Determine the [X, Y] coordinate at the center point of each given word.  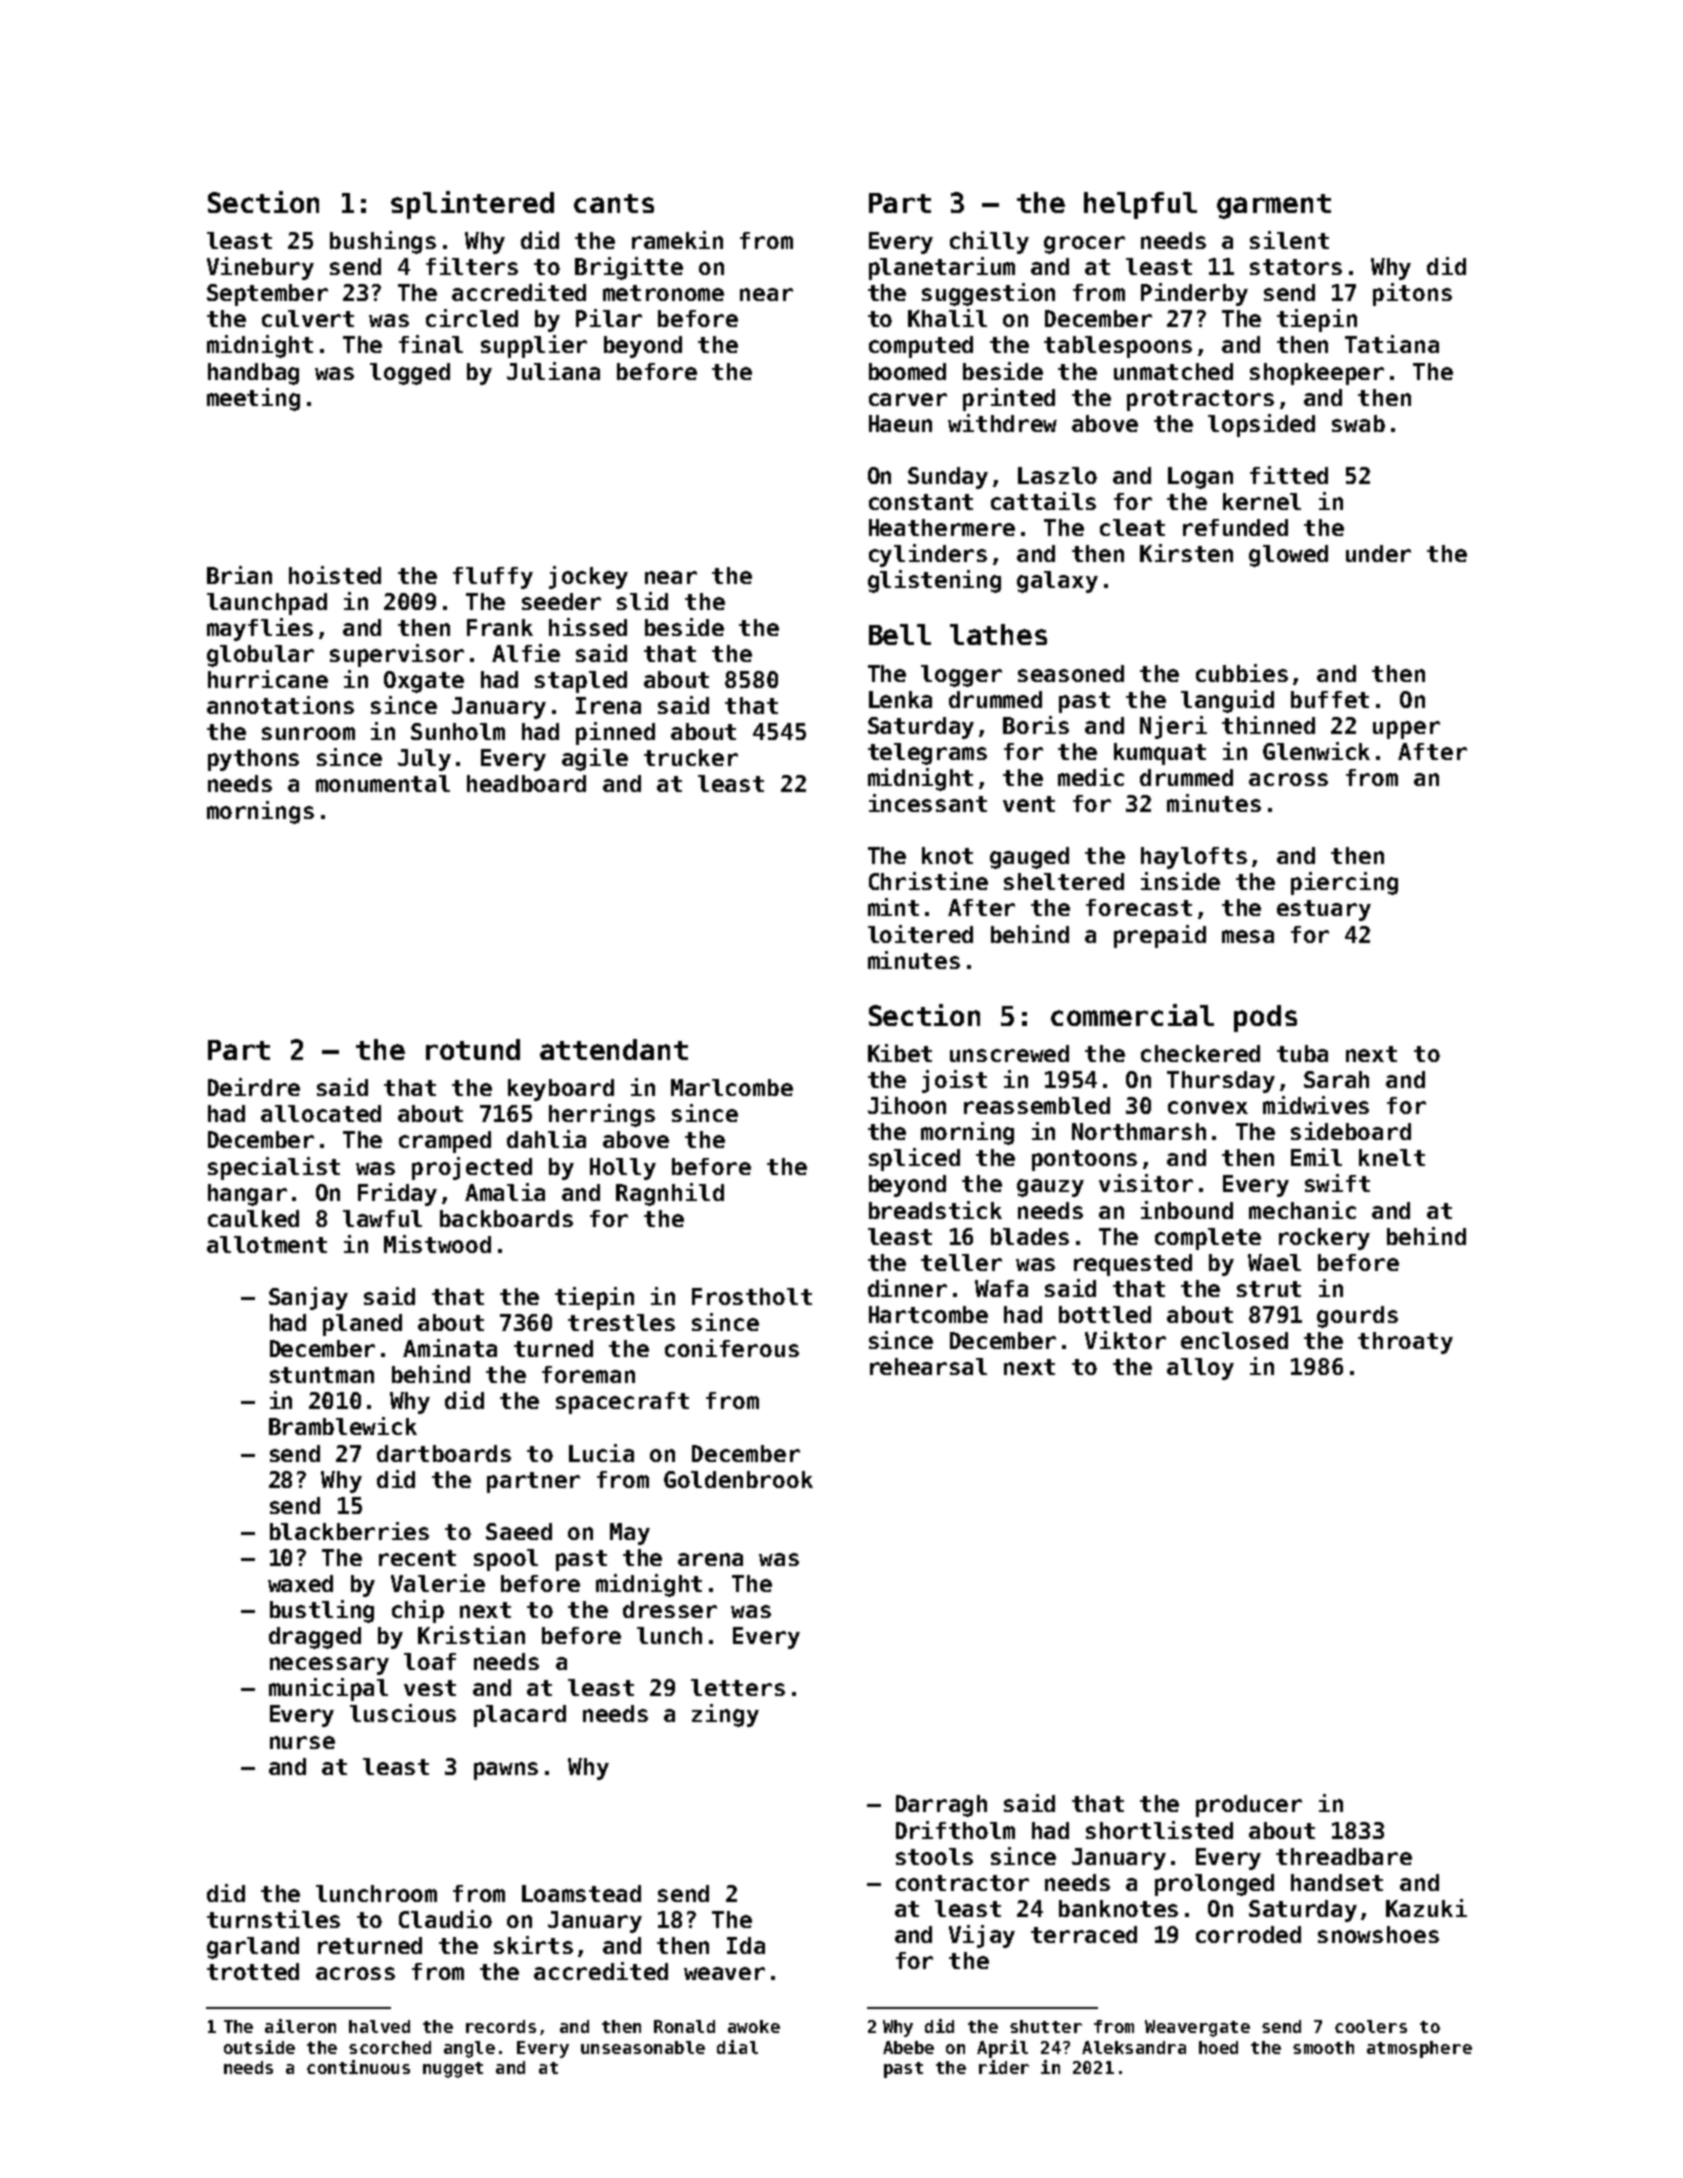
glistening [934, 581]
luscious [403, 1713]
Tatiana [1392, 344]
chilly [989, 242]
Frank [500, 627]
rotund [473, 1049]
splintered [472, 205]
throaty [1405, 1343]
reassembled [1037, 1105]
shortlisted [1159, 1830]
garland [253, 1948]
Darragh [941, 1806]
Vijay [982, 1936]
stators [1296, 267]
